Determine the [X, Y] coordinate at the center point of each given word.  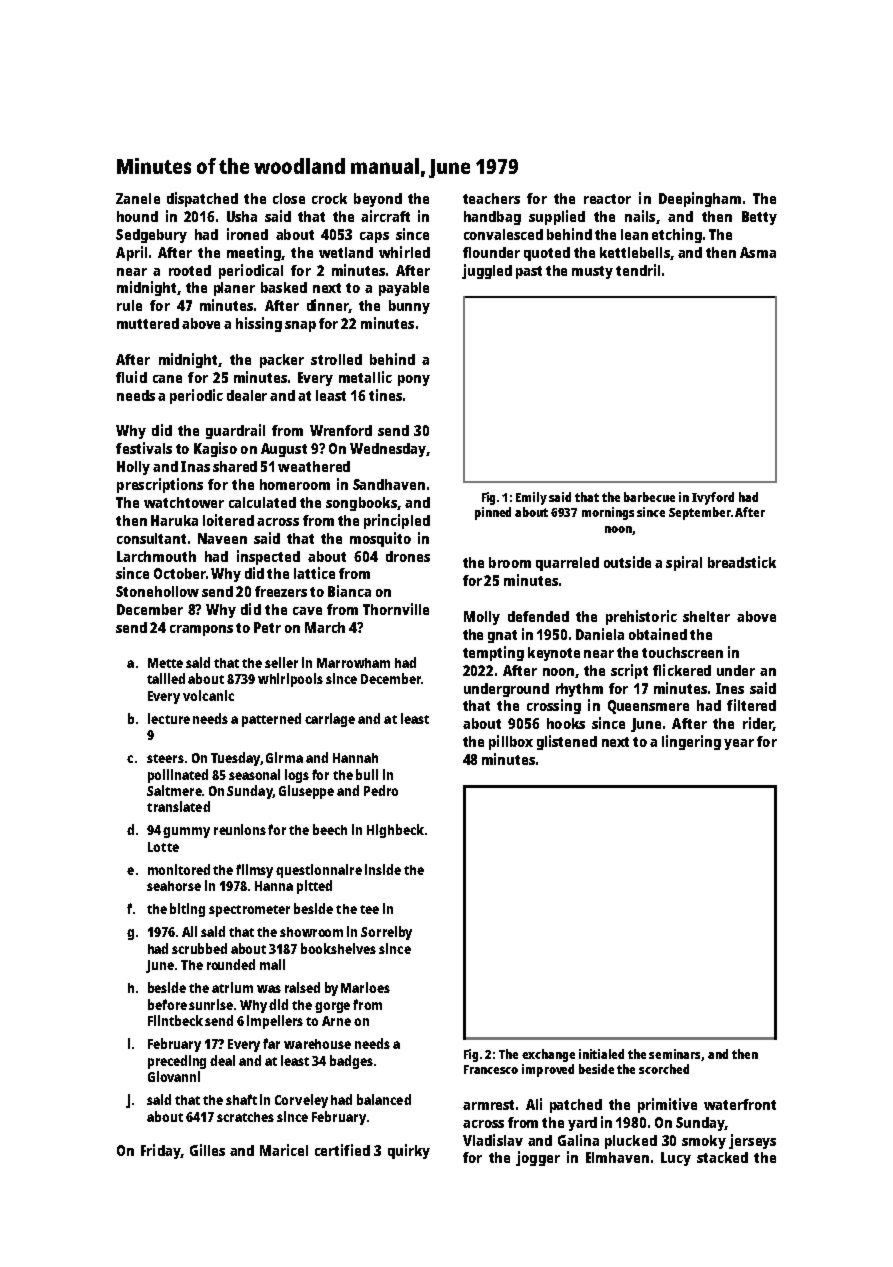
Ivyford [713, 498]
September [700, 513]
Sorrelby [386, 933]
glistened [567, 742]
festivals [144, 448]
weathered [314, 466]
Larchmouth [156, 556]
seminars [675, 1055]
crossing [554, 706]
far [271, 1043]
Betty [759, 218]
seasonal [254, 774]
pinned [493, 513]
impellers [275, 1022]
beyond [378, 200]
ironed [247, 234]
